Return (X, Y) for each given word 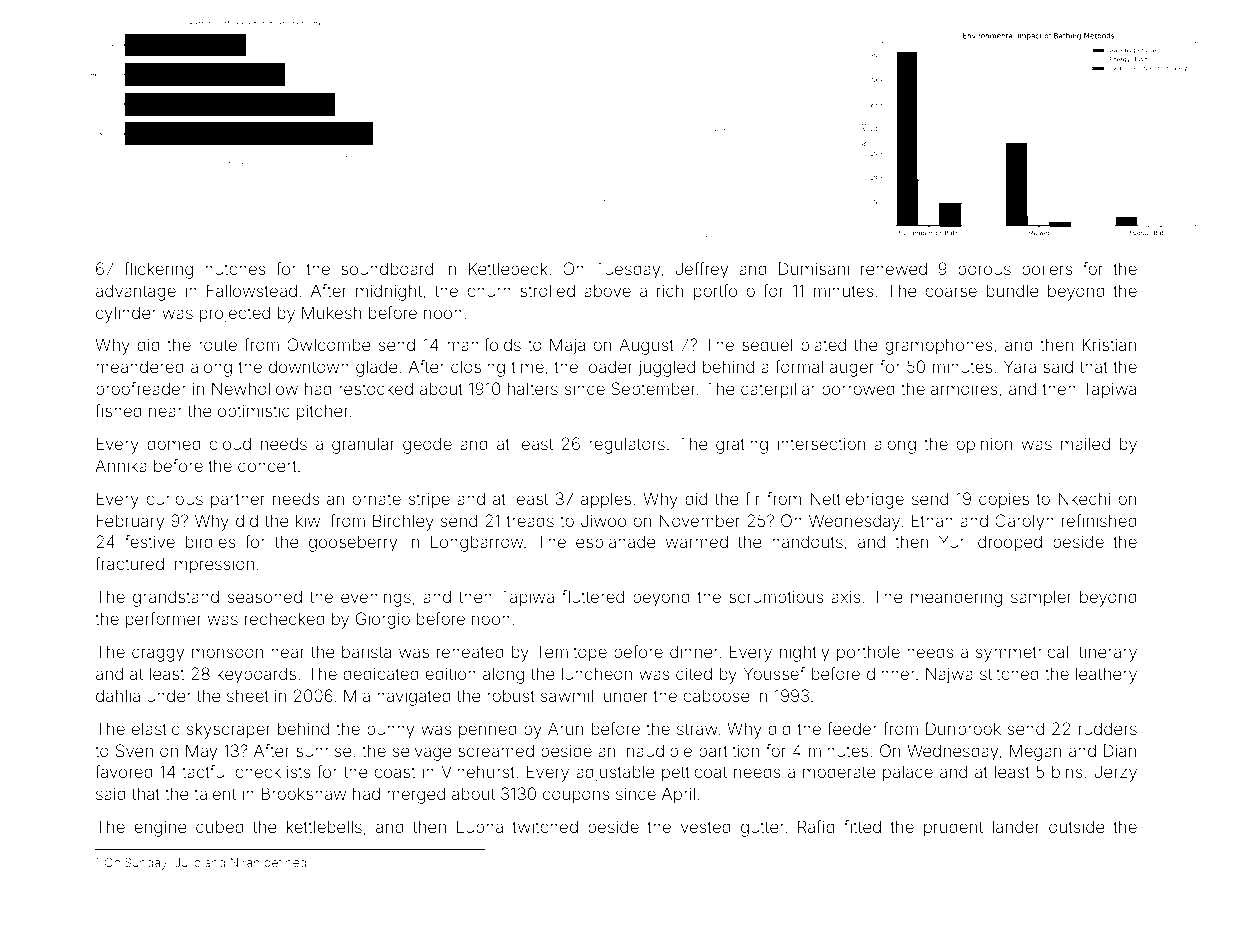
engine (160, 828)
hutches (235, 269)
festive (150, 541)
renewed (894, 268)
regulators (627, 445)
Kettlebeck (508, 268)
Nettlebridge (857, 500)
